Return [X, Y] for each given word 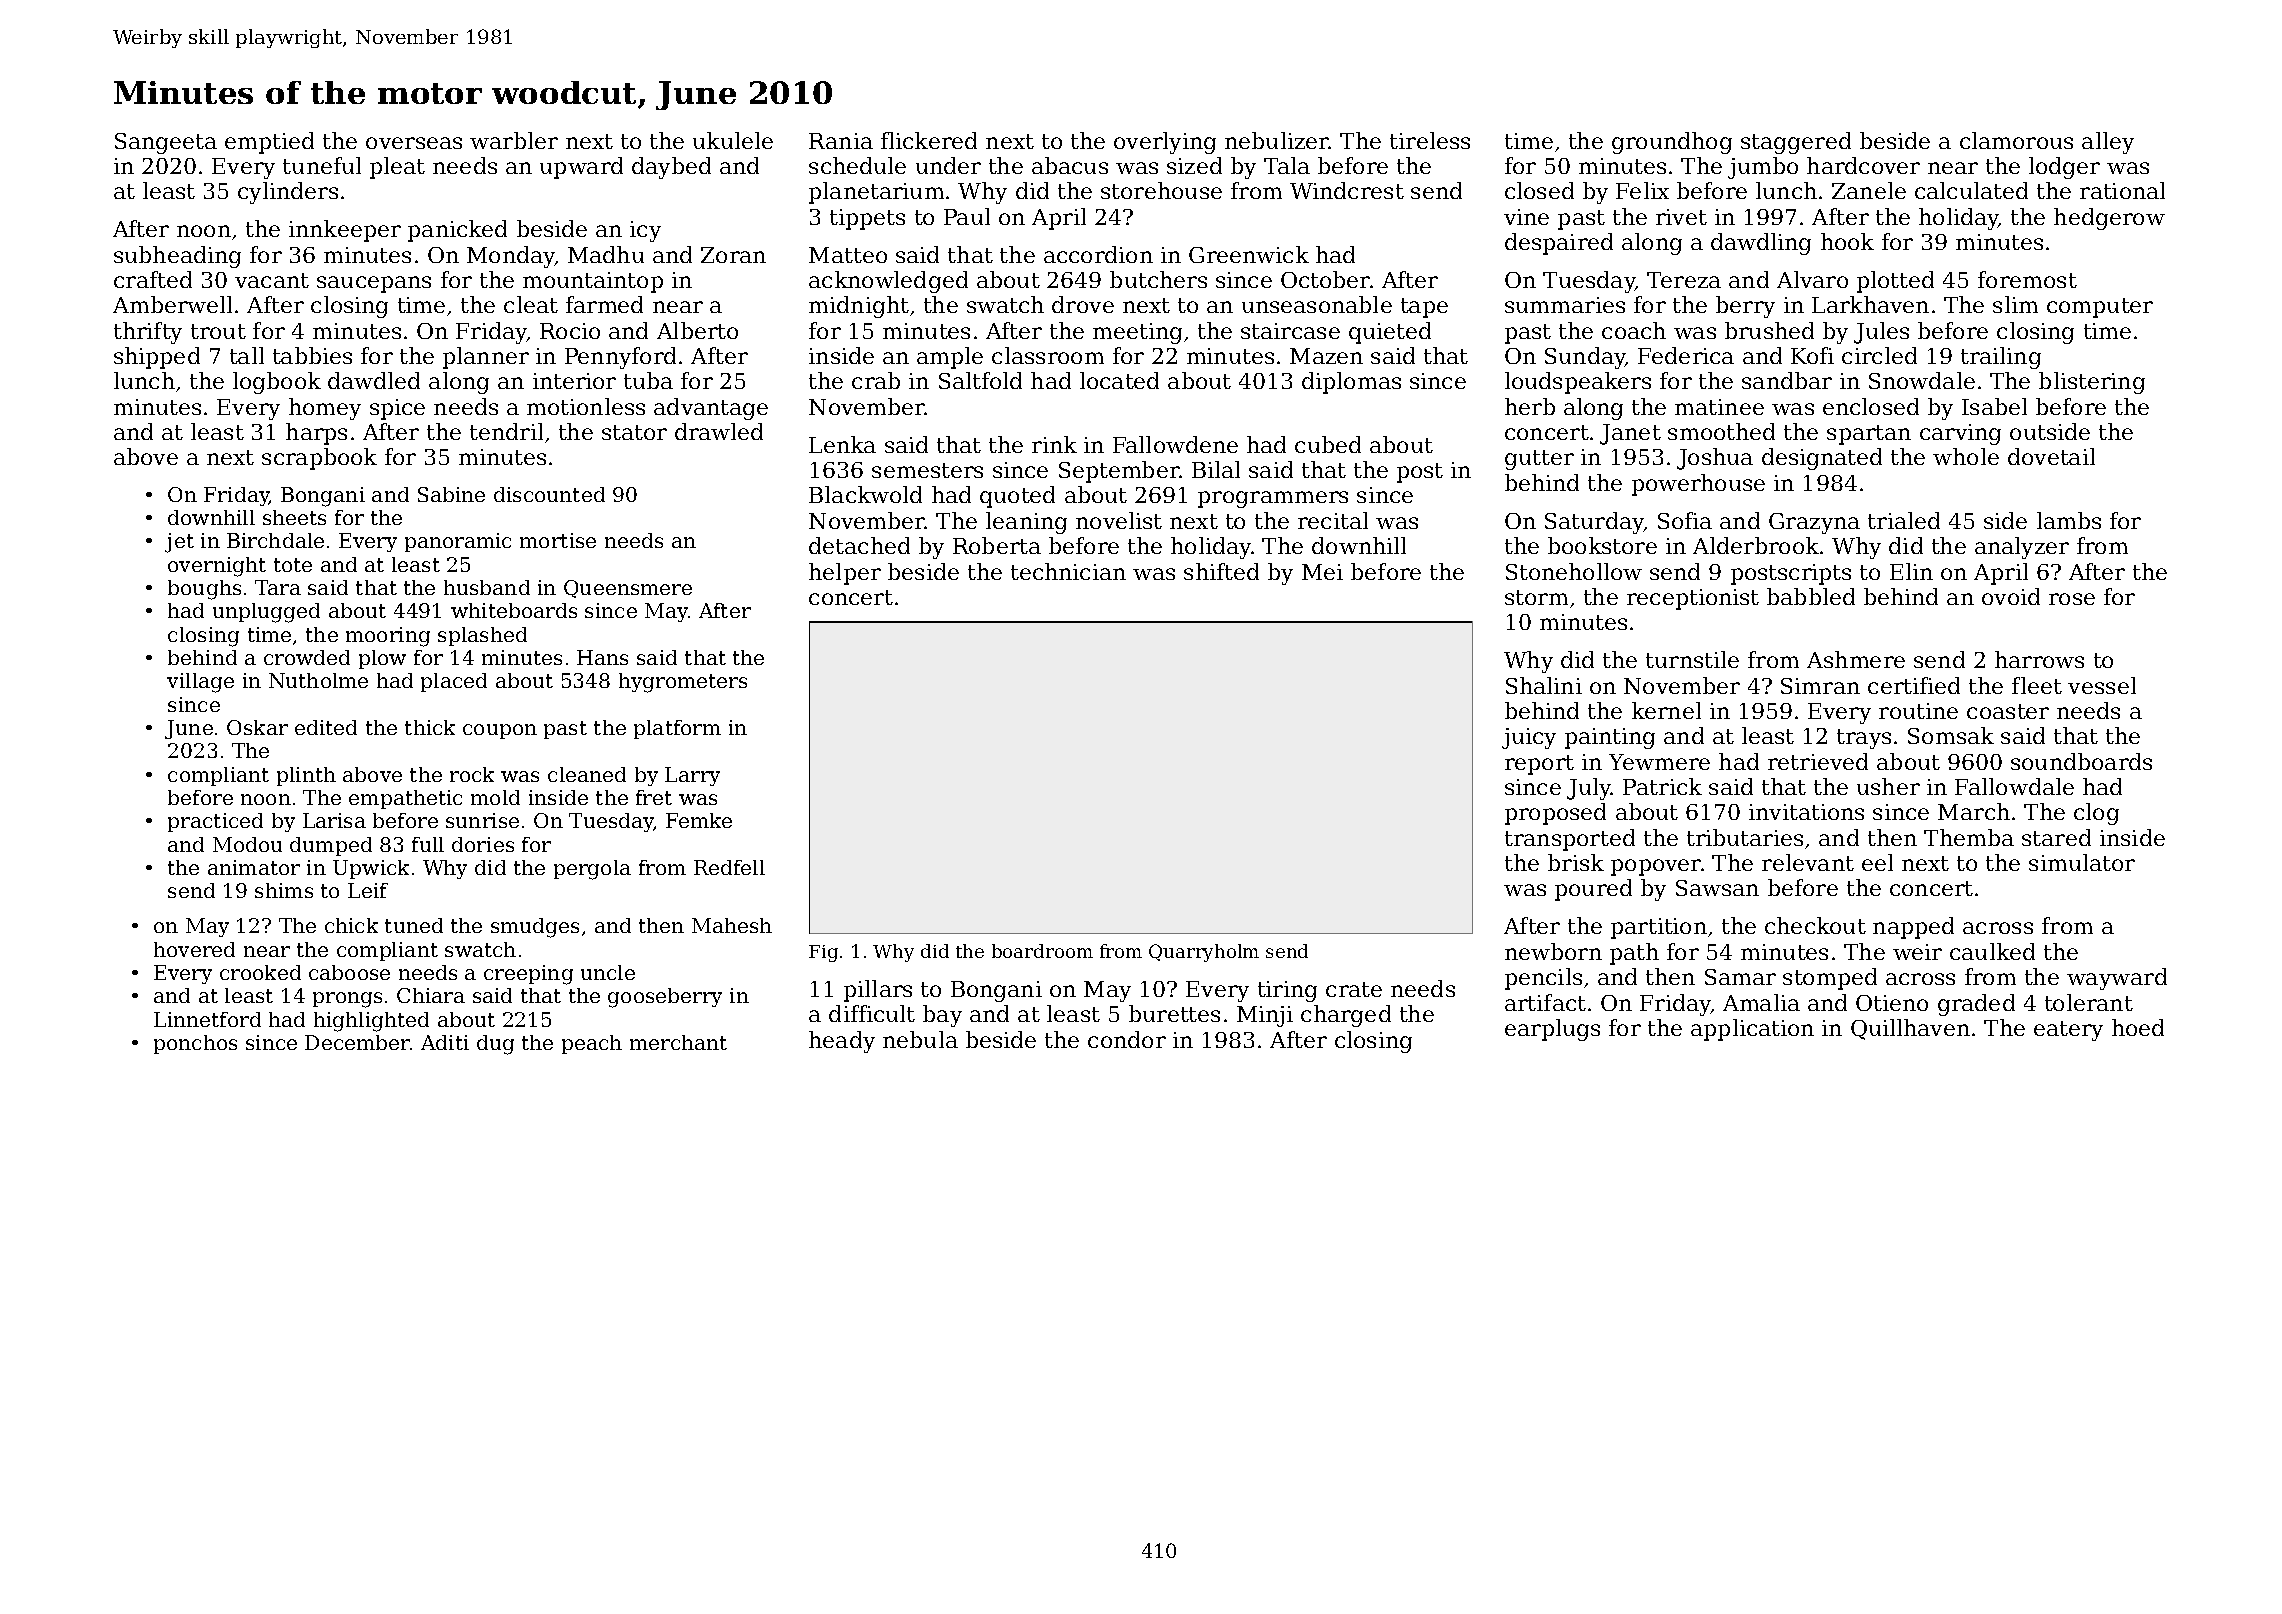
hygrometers [683, 683]
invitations [1806, 812]
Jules [1881, 333]
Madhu [606, 254]
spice [397, 409]
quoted [1017, 497]
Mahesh [732, 925]
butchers [1158, 279]
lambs [2069, 520]
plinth [306, 776]
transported [1570, 840]
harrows [2039, 659]
